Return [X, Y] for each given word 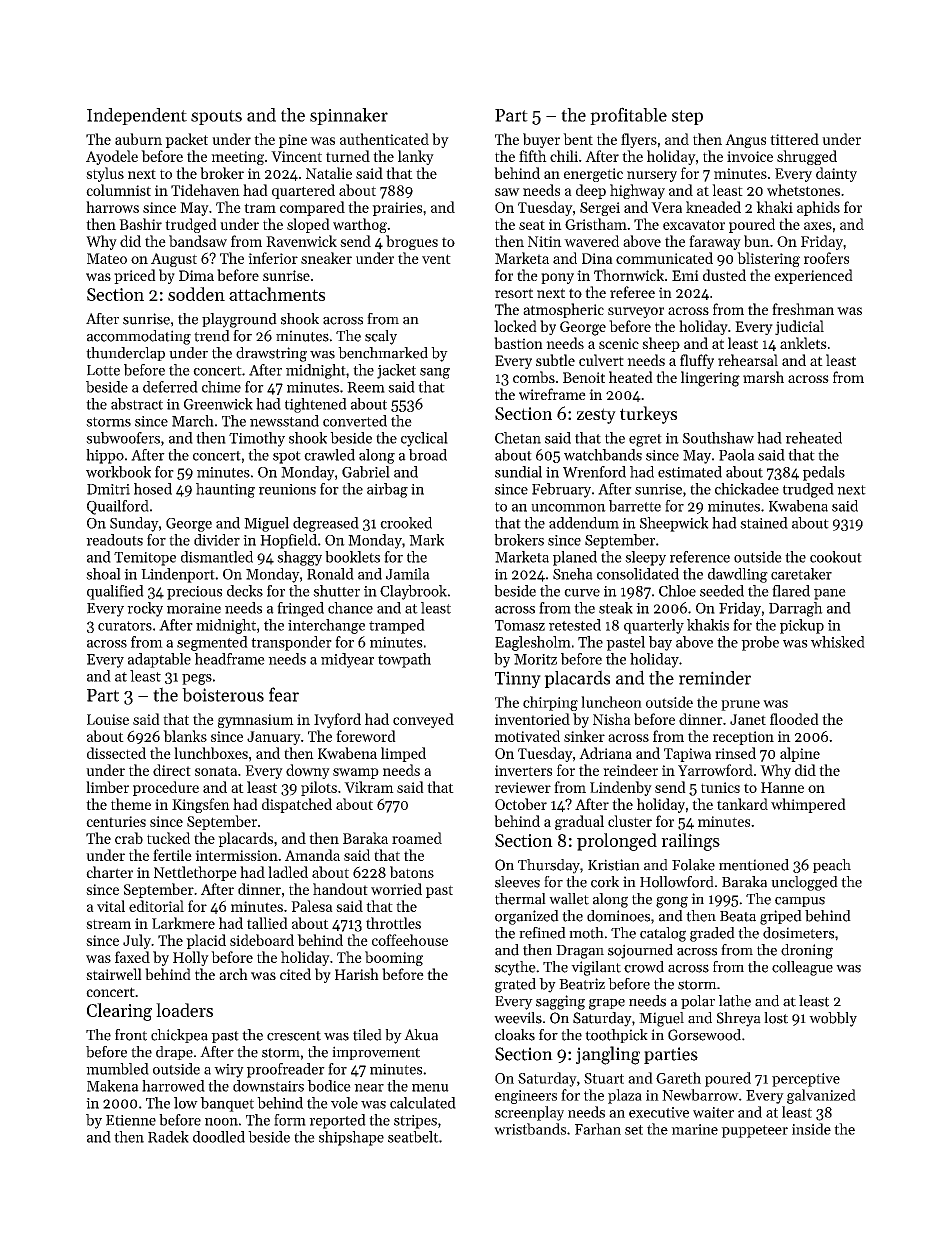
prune [740, 705]
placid [206, 941]
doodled [219, 1137]
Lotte [103, 370]
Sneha [573, 574]
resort [514, 293]
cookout [836, 557]
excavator [694, 225]
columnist [118, 190]
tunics [720, 787]
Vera [666, 207]
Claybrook [413, 592]
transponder [291, 643]
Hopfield [288, 541]
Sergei [600, 209]
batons [412, 872]
